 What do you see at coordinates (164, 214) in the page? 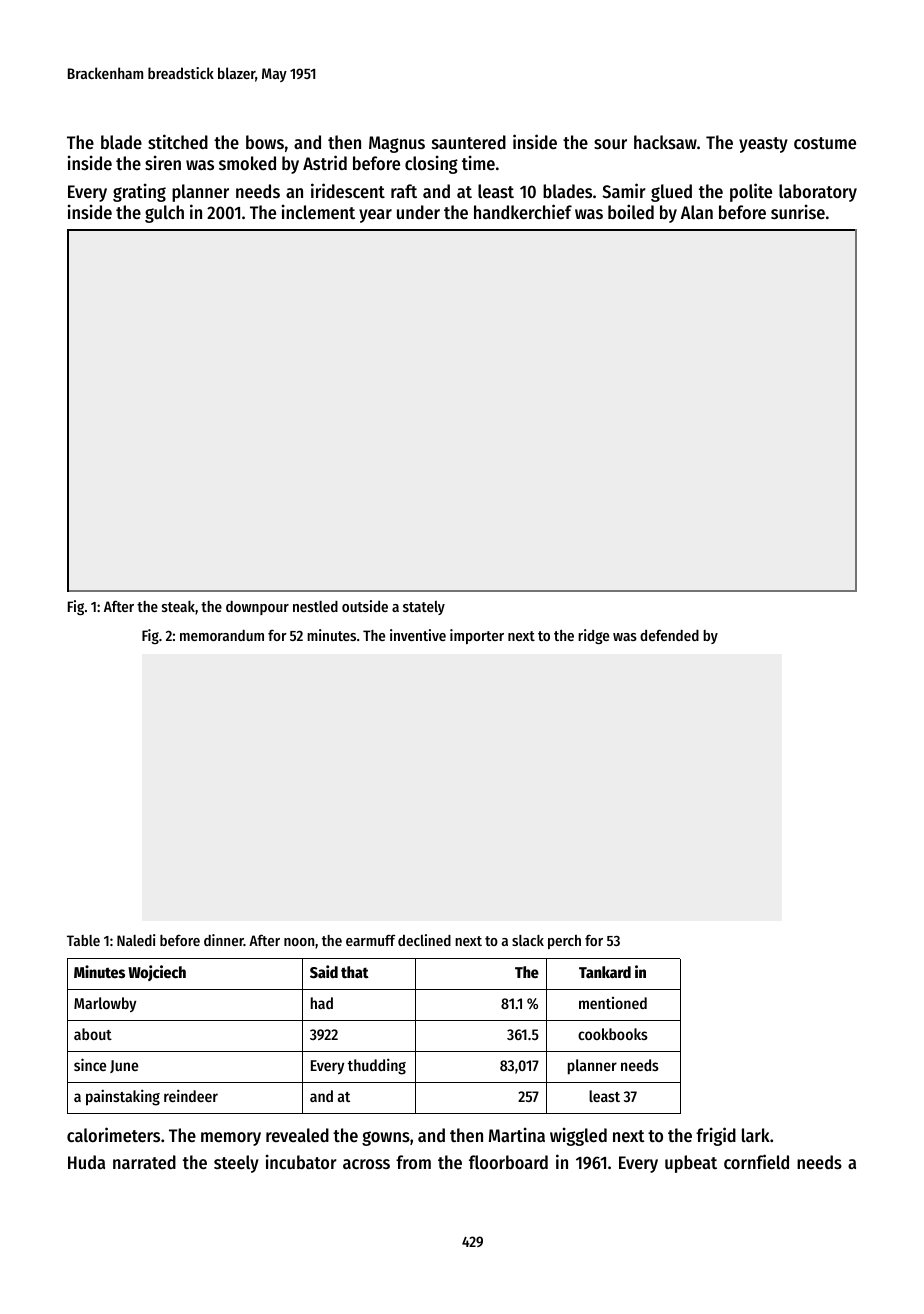
I see `gulch` at bounding box center [164, 214].
